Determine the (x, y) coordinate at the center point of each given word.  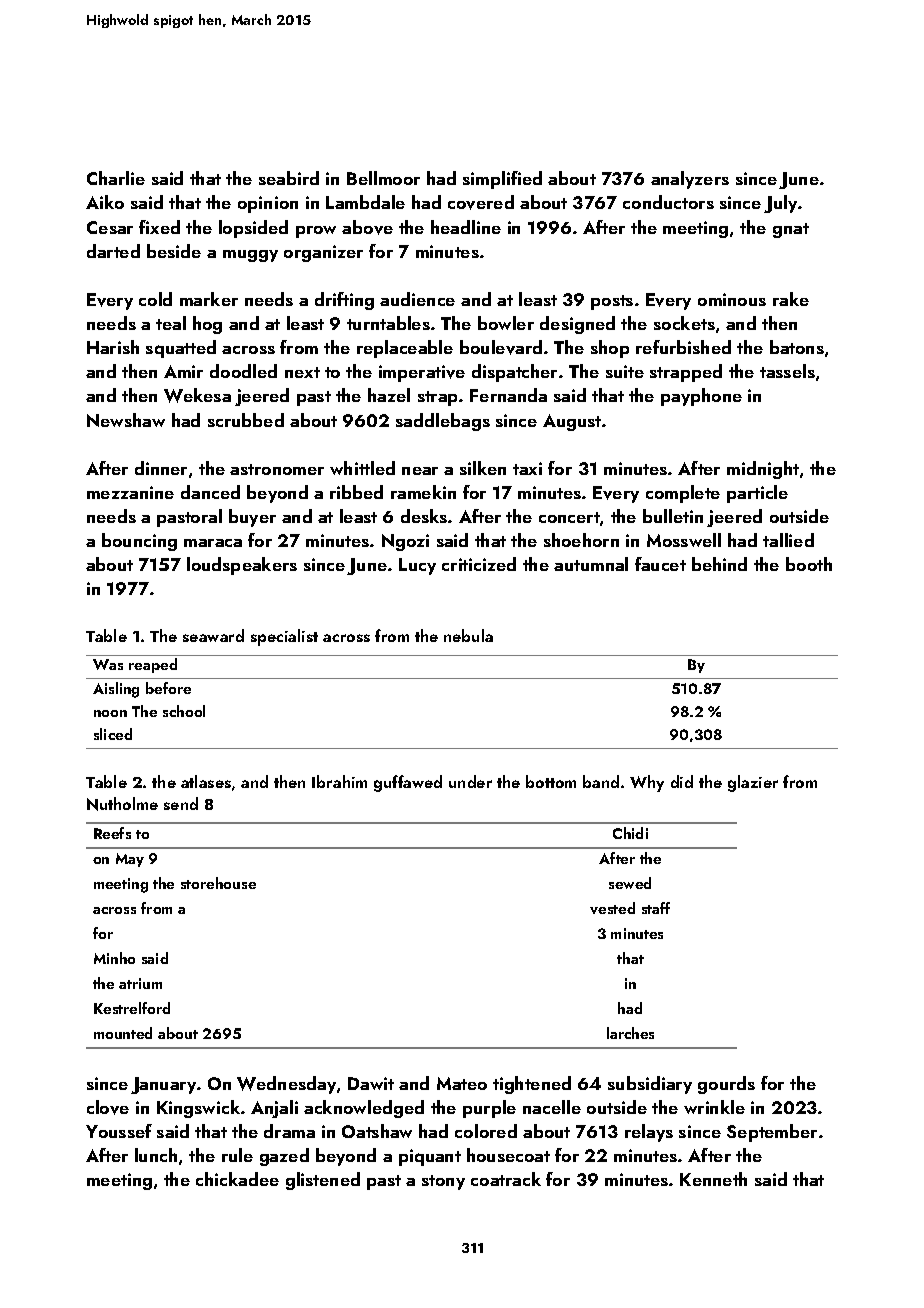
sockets (684, 323)
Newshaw (126, 420)
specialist (284, 637)
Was (108, 664)
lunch (156, 1155)
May (130, 860)
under (470, 781)
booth (809, 564)
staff (656, 908)
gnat (791, 230)
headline (466, 227)
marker (209, 299)
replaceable (405, 349)
